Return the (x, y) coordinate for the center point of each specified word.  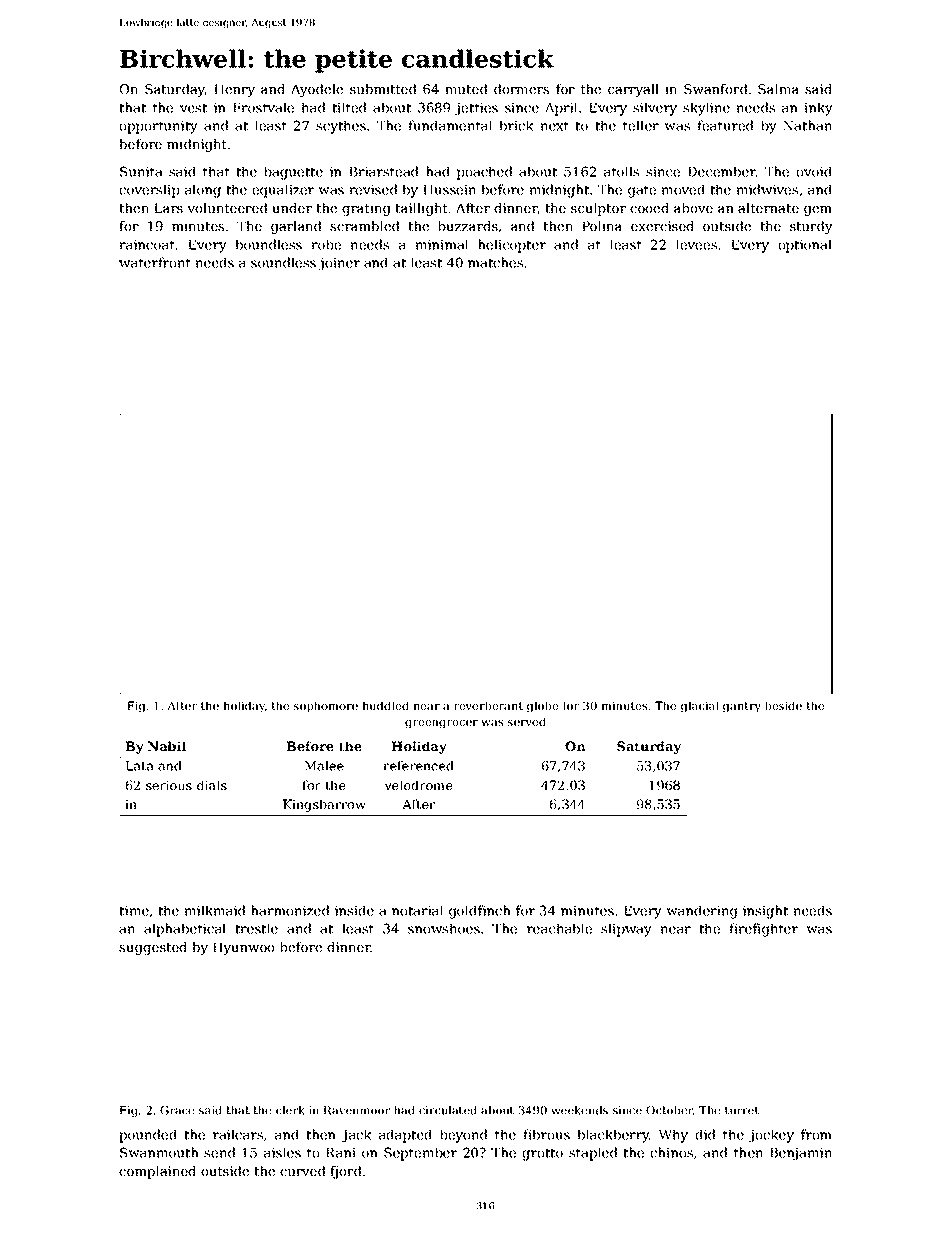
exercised (662, 226)
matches (495, 262)
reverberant (488, 705)
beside (783, 705)
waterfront (155, 262)
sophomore (326, 707)
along (203, 191)
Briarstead (383, 171)
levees (696, 244)
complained (157, 1172)
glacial (700, 707)
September (420, 1154)
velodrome (419, 785)
